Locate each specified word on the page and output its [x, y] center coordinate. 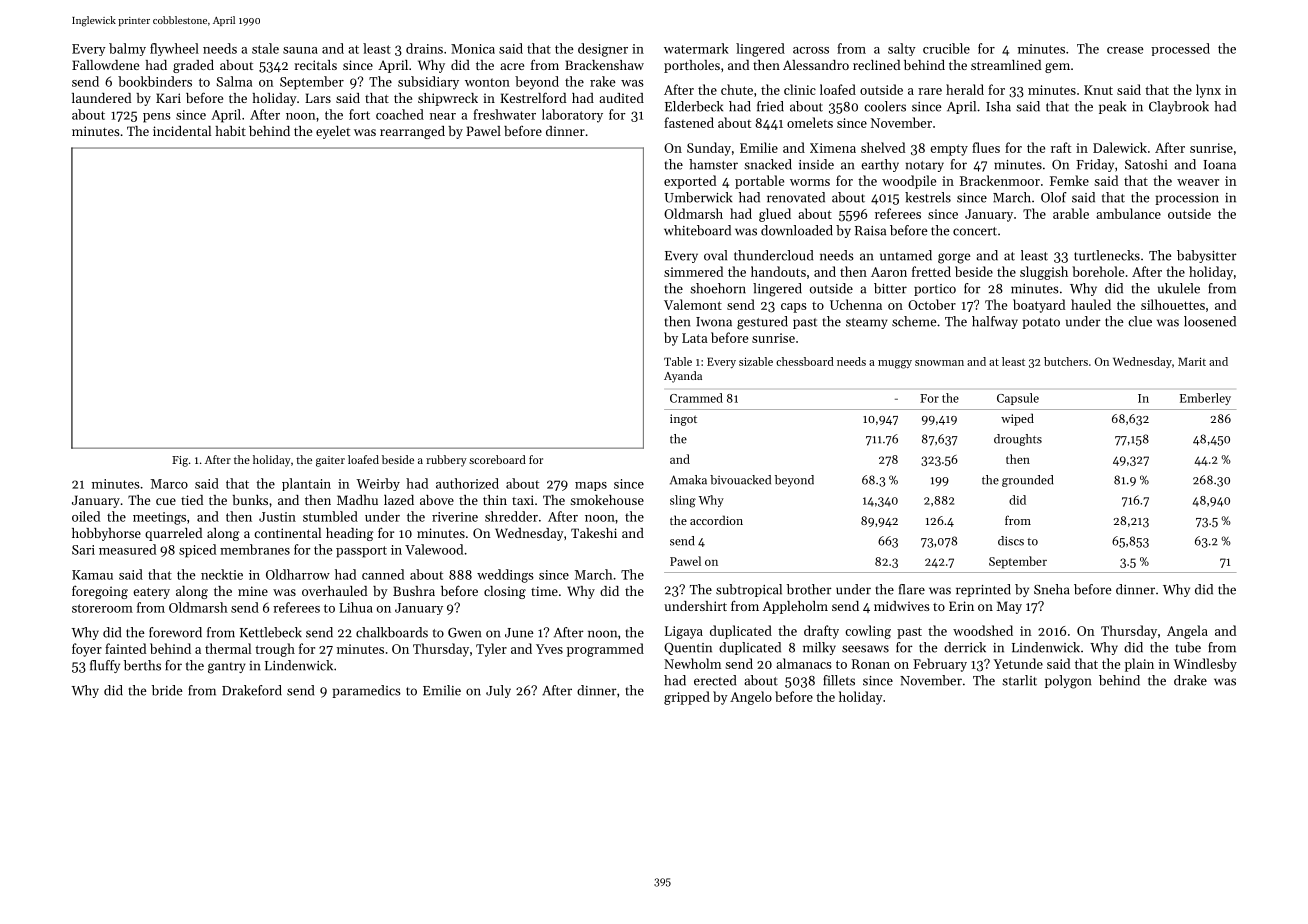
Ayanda [683, 377]
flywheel [174, 49]
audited [621, 98]
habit [230, 131]
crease [1125, 50]
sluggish [1044, 273]
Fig [180, 461]
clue [1140, 321]
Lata [695, 338]
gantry [227, 668]
